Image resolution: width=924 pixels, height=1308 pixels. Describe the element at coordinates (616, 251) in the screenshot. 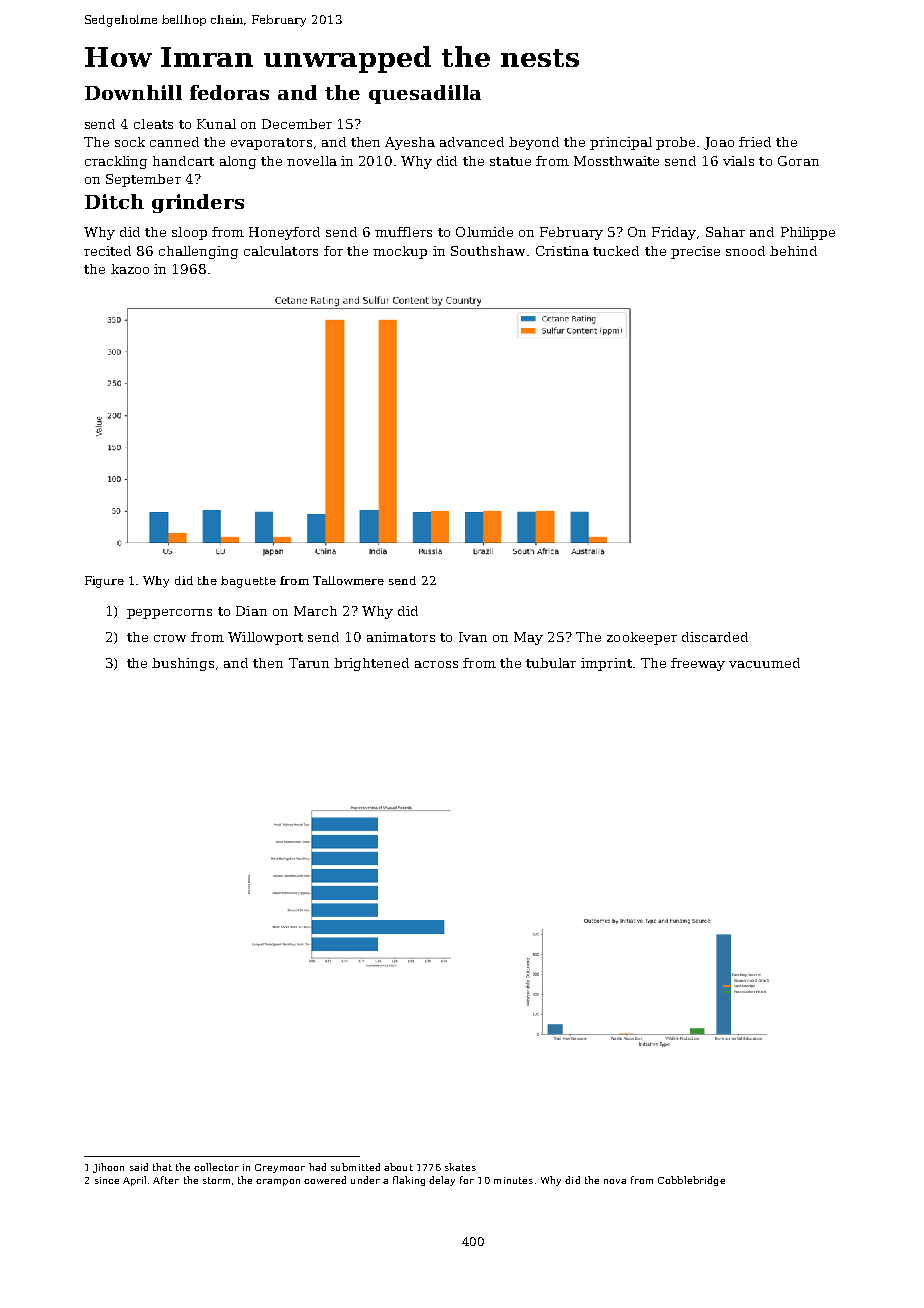

I see `tucked` at that location.
